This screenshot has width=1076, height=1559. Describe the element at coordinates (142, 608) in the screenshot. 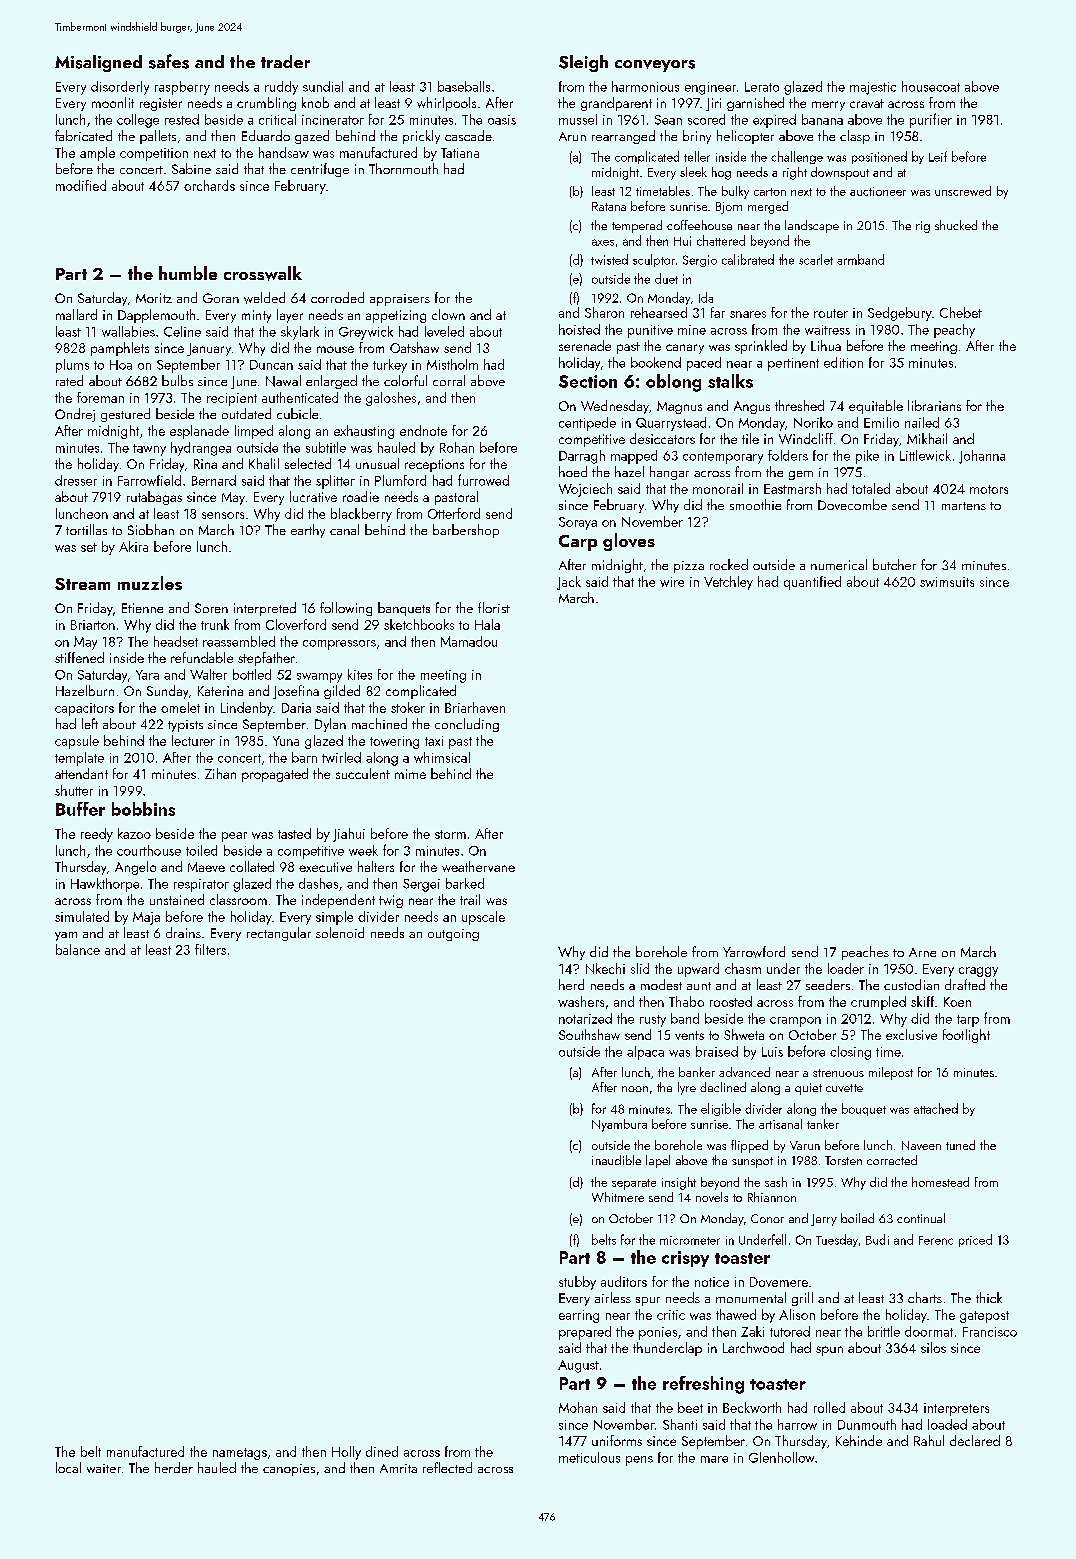

I see `Etienne` at that location.
